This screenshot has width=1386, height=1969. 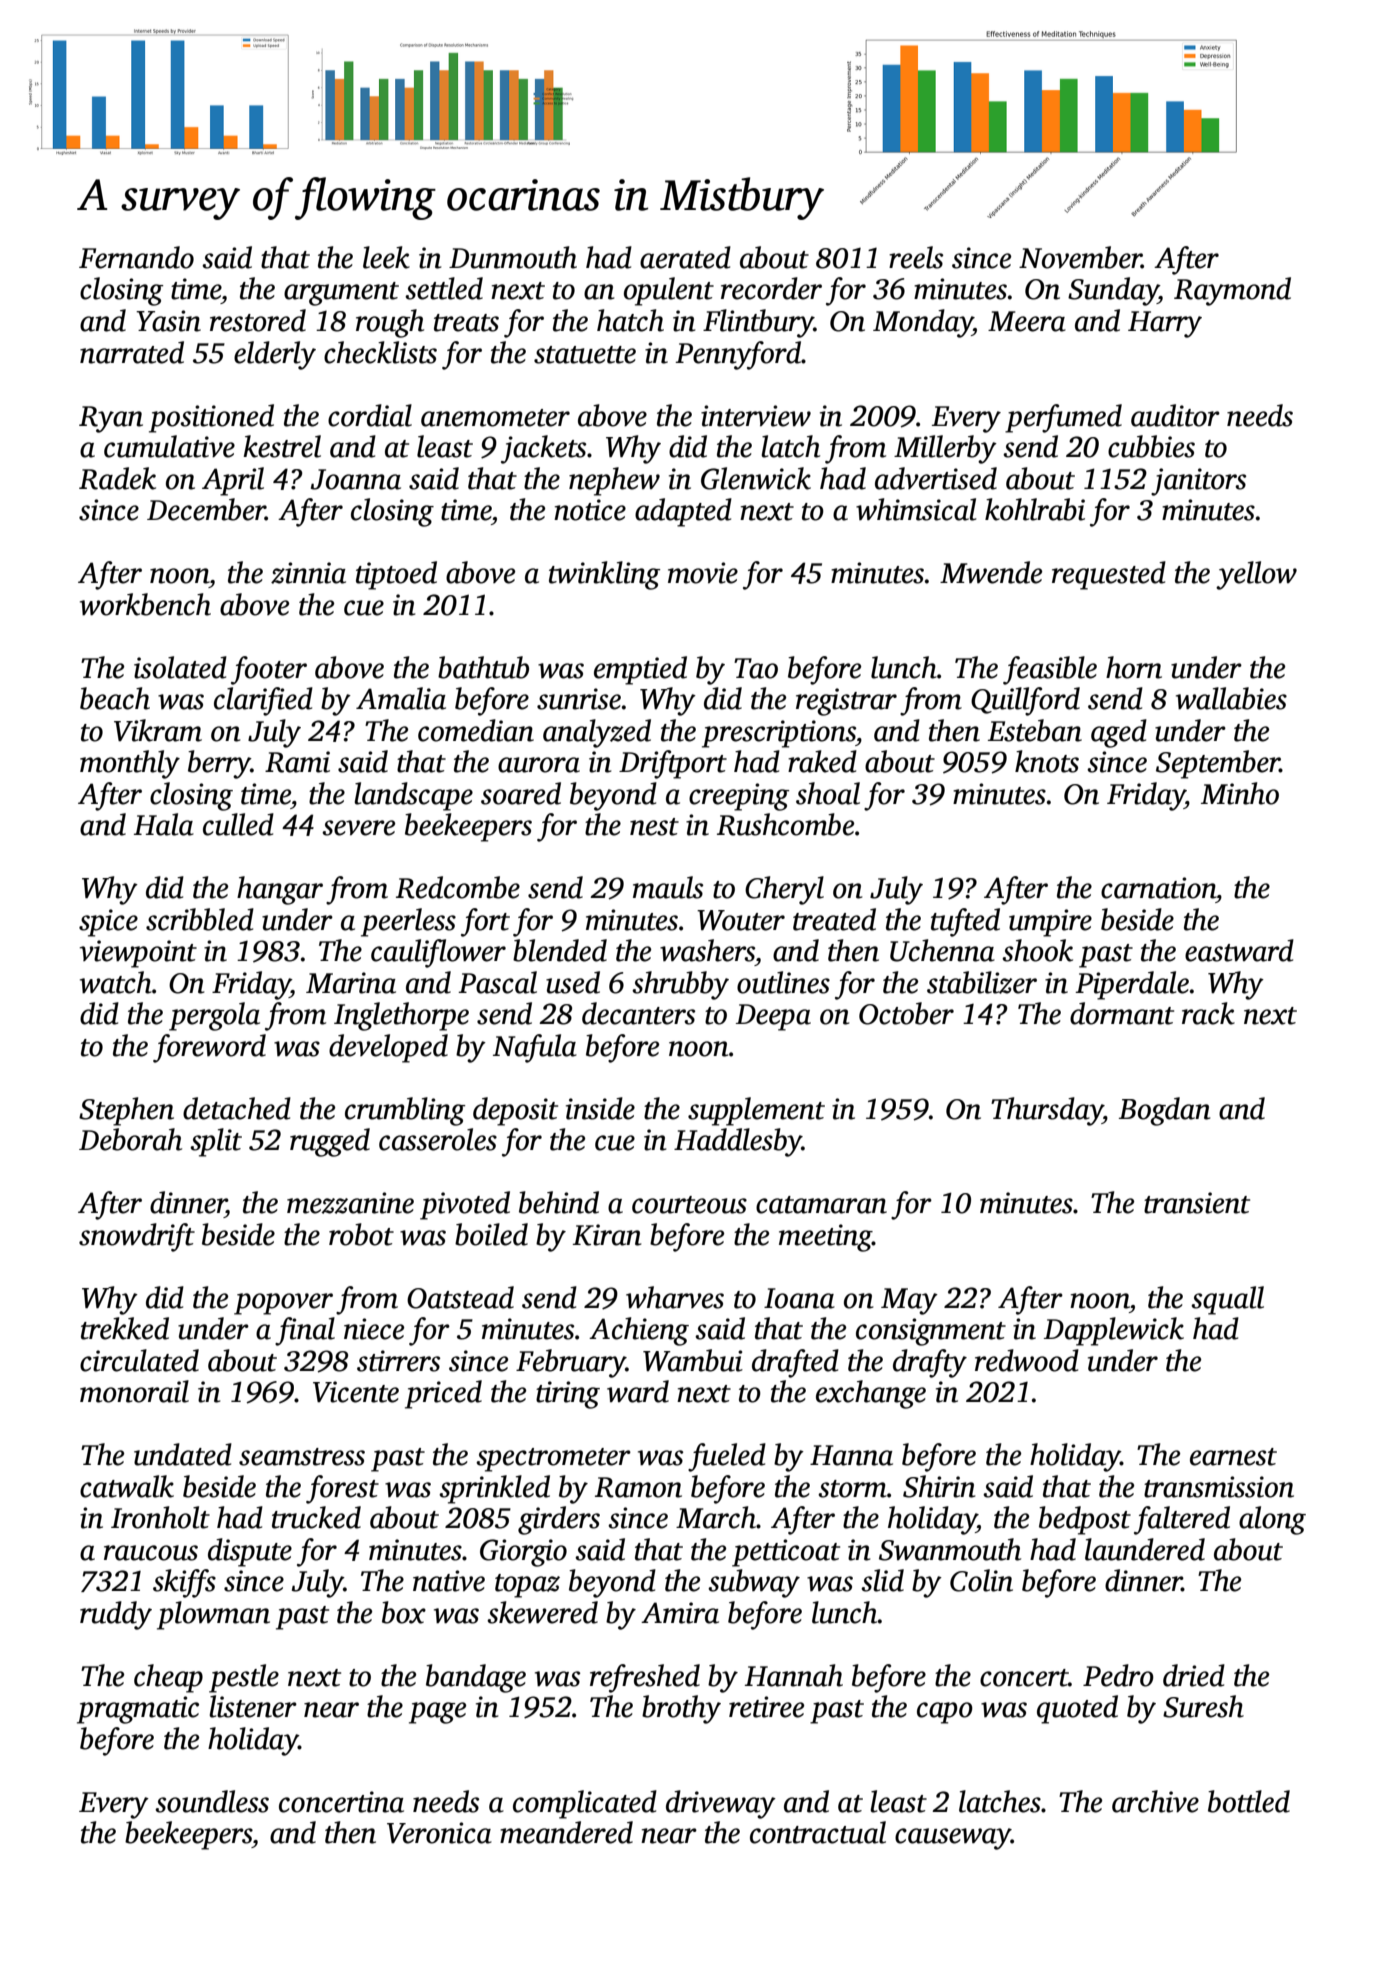 What do you see at coordinates (212, 1801) in the screenshot?
I see `soundless` at bounding box center [212, 1801].
